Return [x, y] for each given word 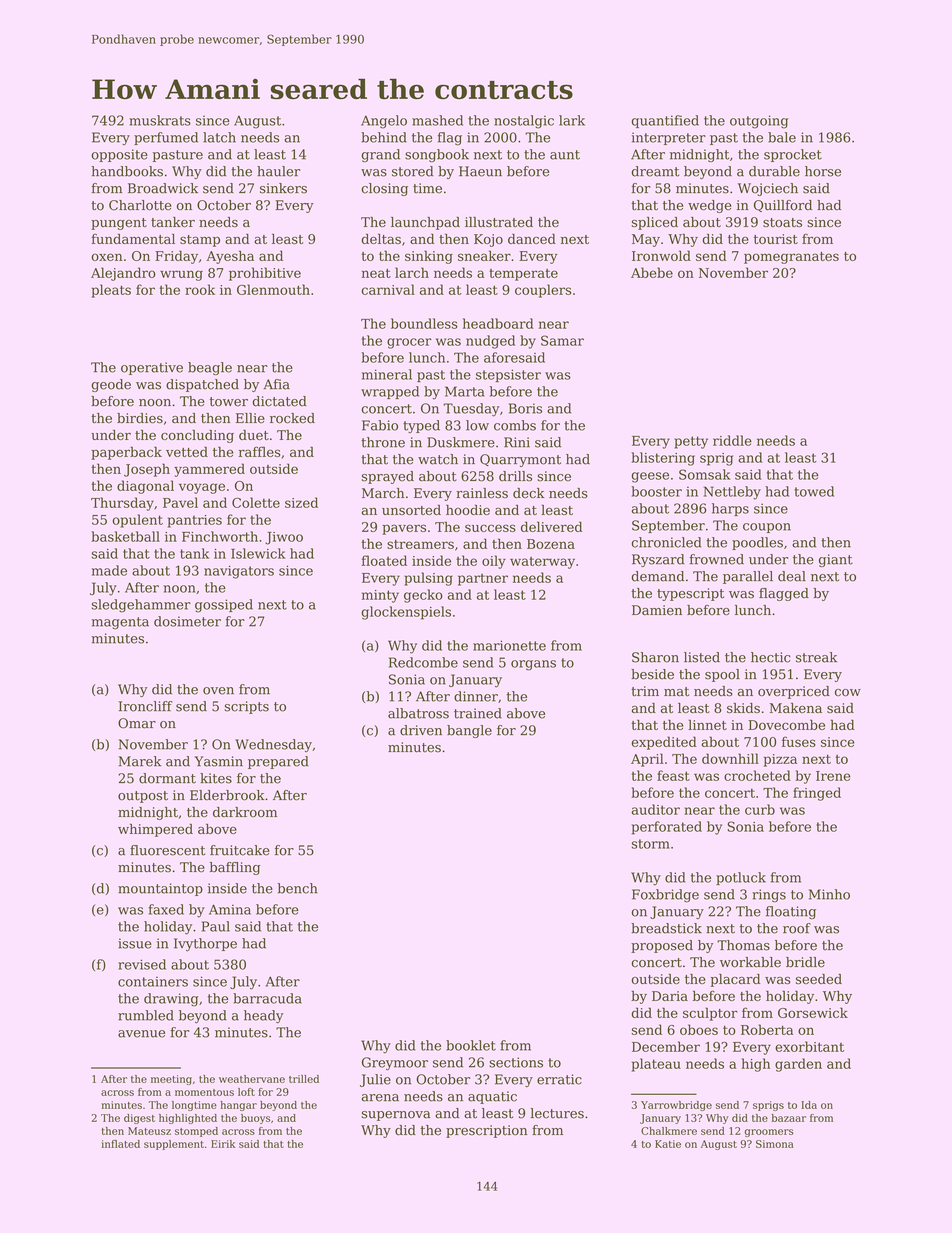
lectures [557, 1113]
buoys [255, 1119]
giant [836, 560]
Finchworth [220, 536]
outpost [143, 797]
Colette [256, 502]
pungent [119, 224]
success [490, 528]
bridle [805, 962]
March [383, 493]
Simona [775, 1144]
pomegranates [791, 258]
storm [651, 844]
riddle [732, 440]
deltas [381, 238]
